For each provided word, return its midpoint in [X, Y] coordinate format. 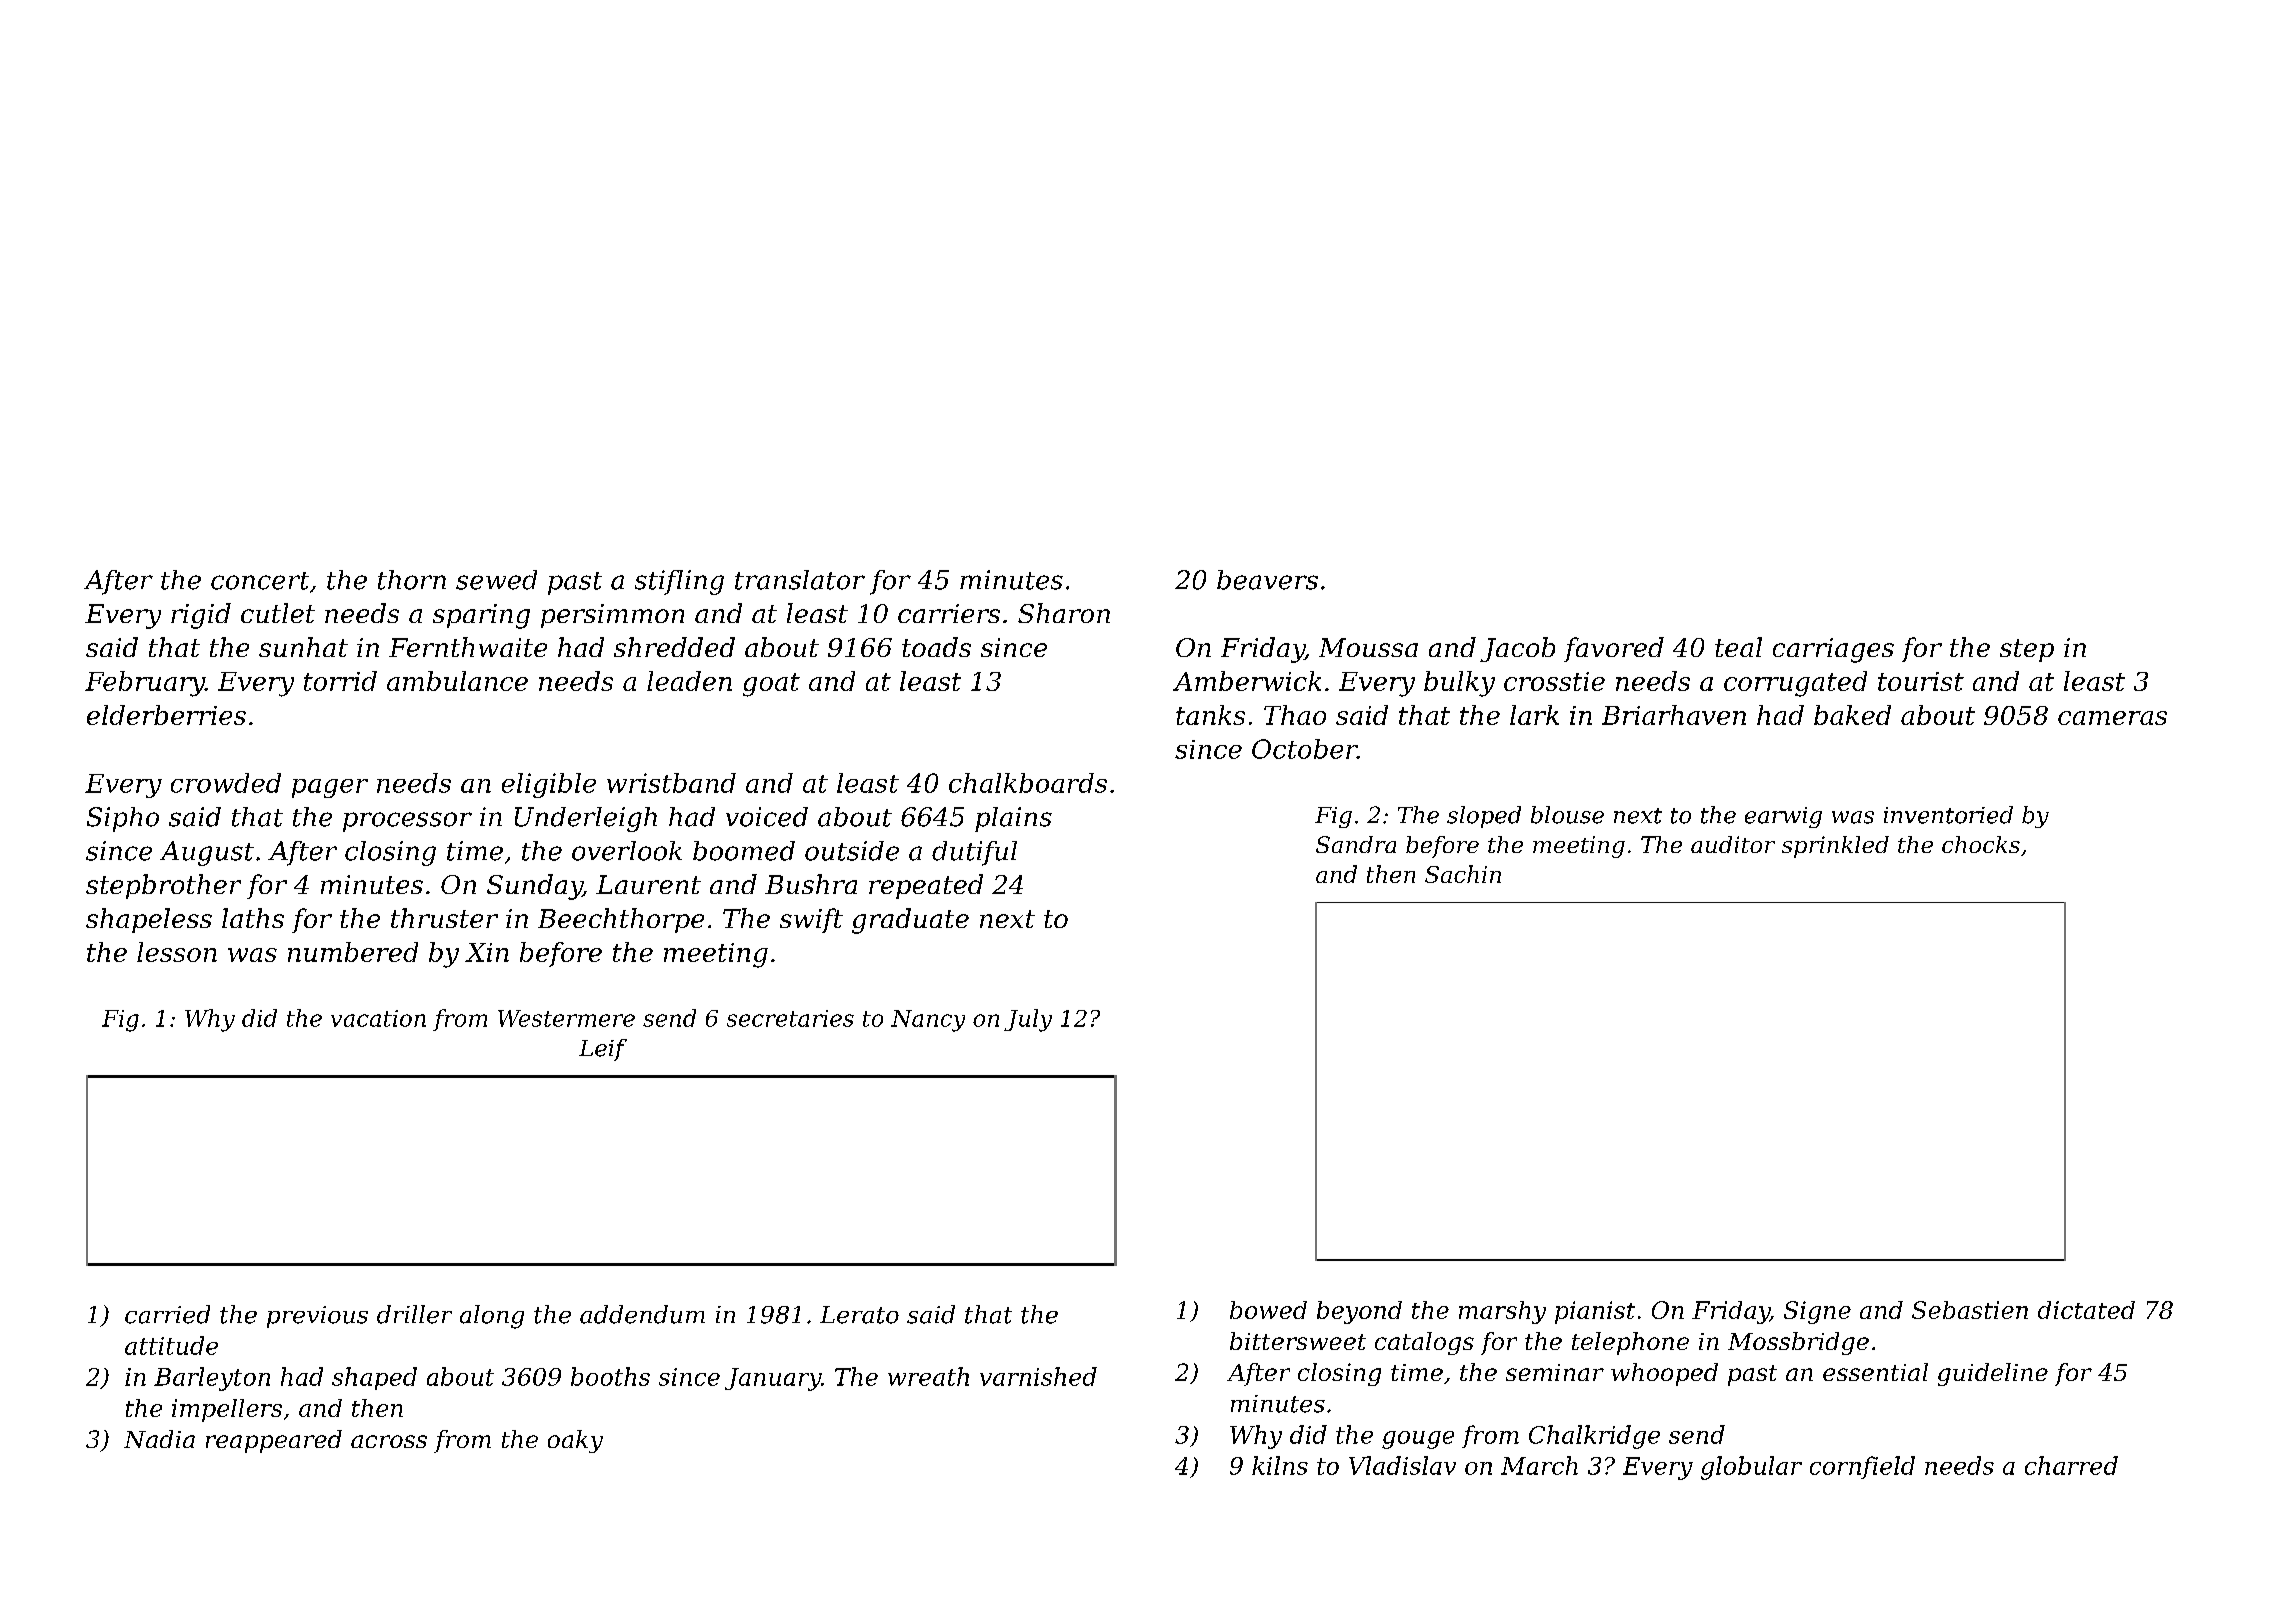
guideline [1993, 1374]
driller [414, 1314]
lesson [177, 952]
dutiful [974, 853]
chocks [1981, 844]
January [773, 1379]
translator [800, 580]
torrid [340, 681]
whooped [1664, 1374]
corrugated [1795, 684]
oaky [575, 1441]
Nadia [159, 1439]
